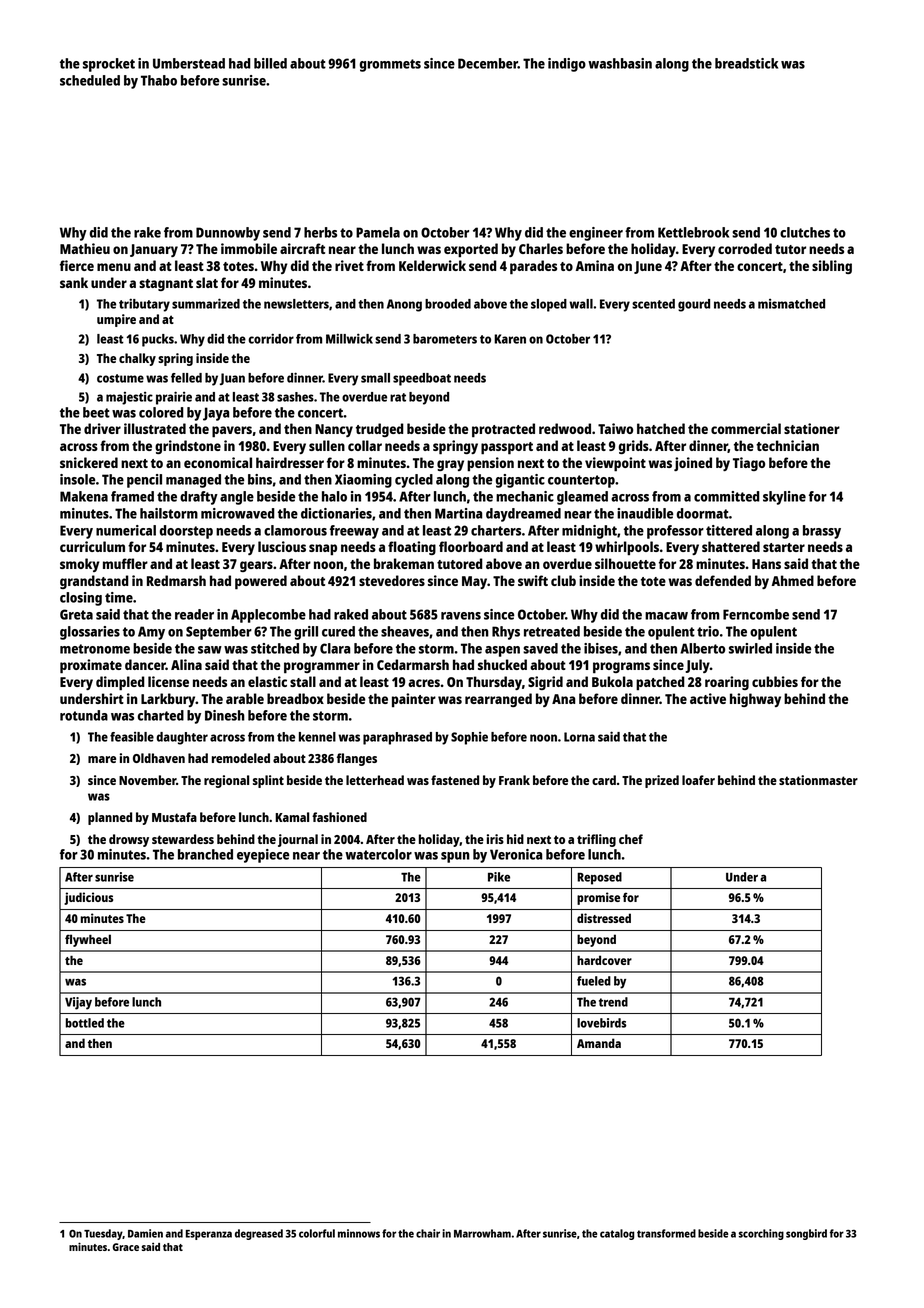 The height and width of the image is (1308, 924). I want to click on Pamela, so click(378, 232).
